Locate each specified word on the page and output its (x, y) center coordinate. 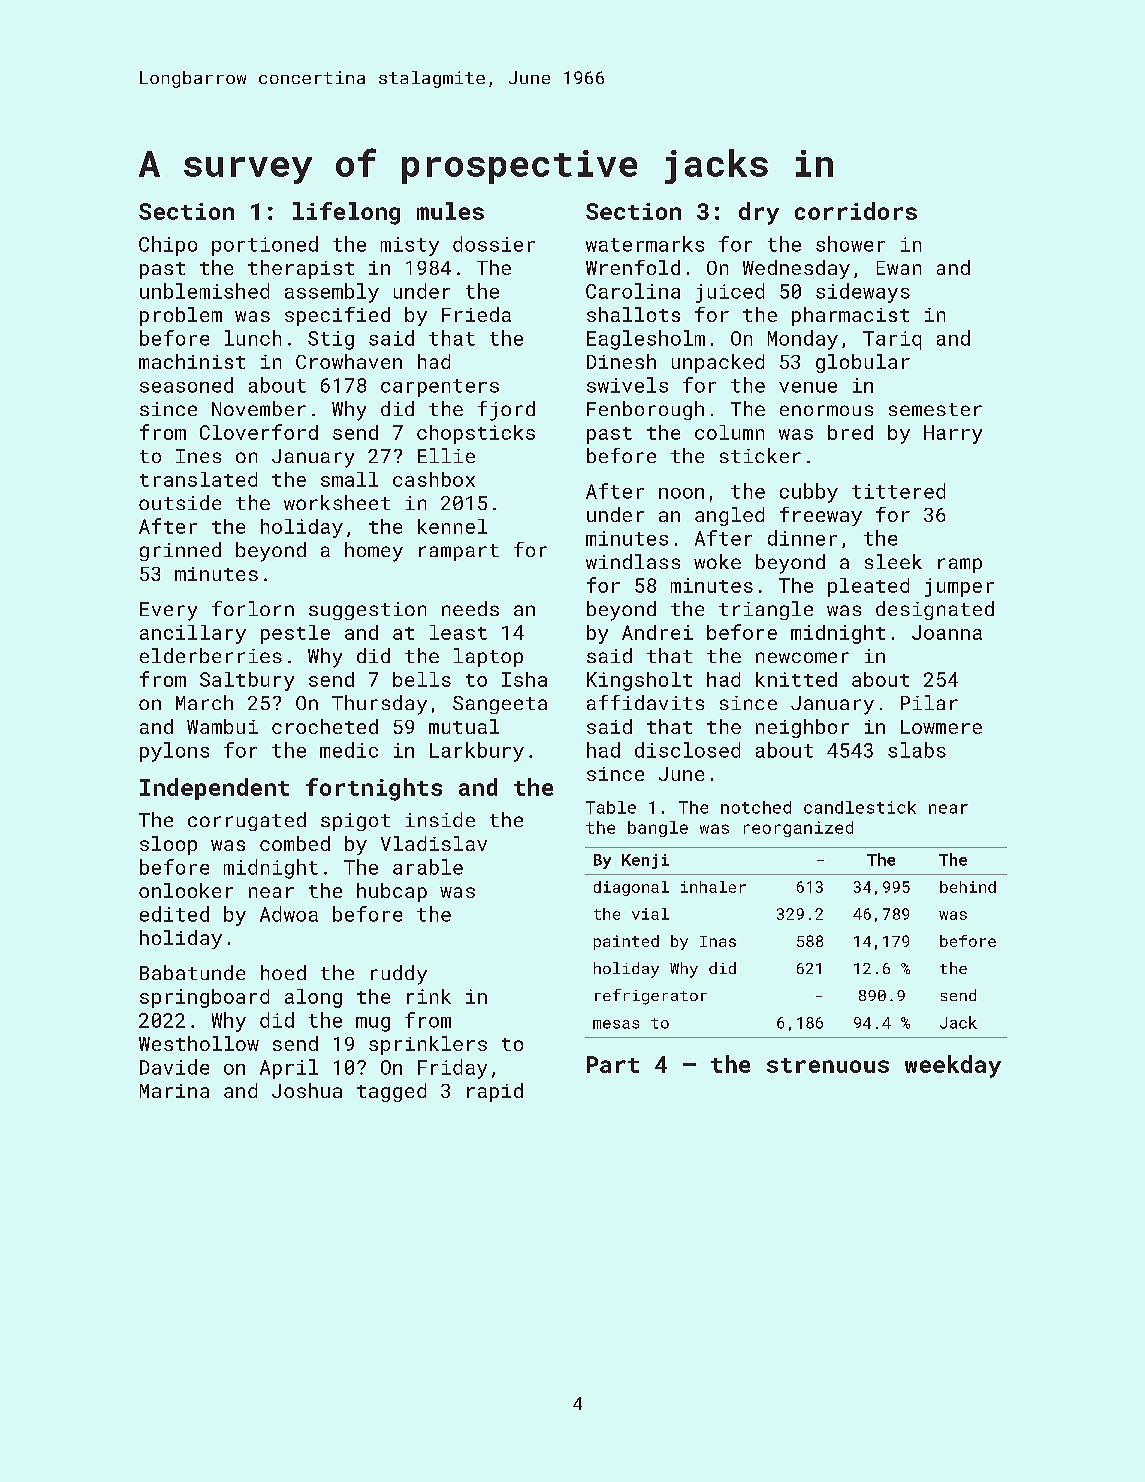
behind (968, 887)
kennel (452, 526)
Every (168, 611)
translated (198, 479)
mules (450, 211)
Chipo (168, 246)
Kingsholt (639, 681)
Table (611, 807)
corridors (856, 211)
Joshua (307, 1090)
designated (935, 610)
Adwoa (289, 914)
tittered (898, 491)
